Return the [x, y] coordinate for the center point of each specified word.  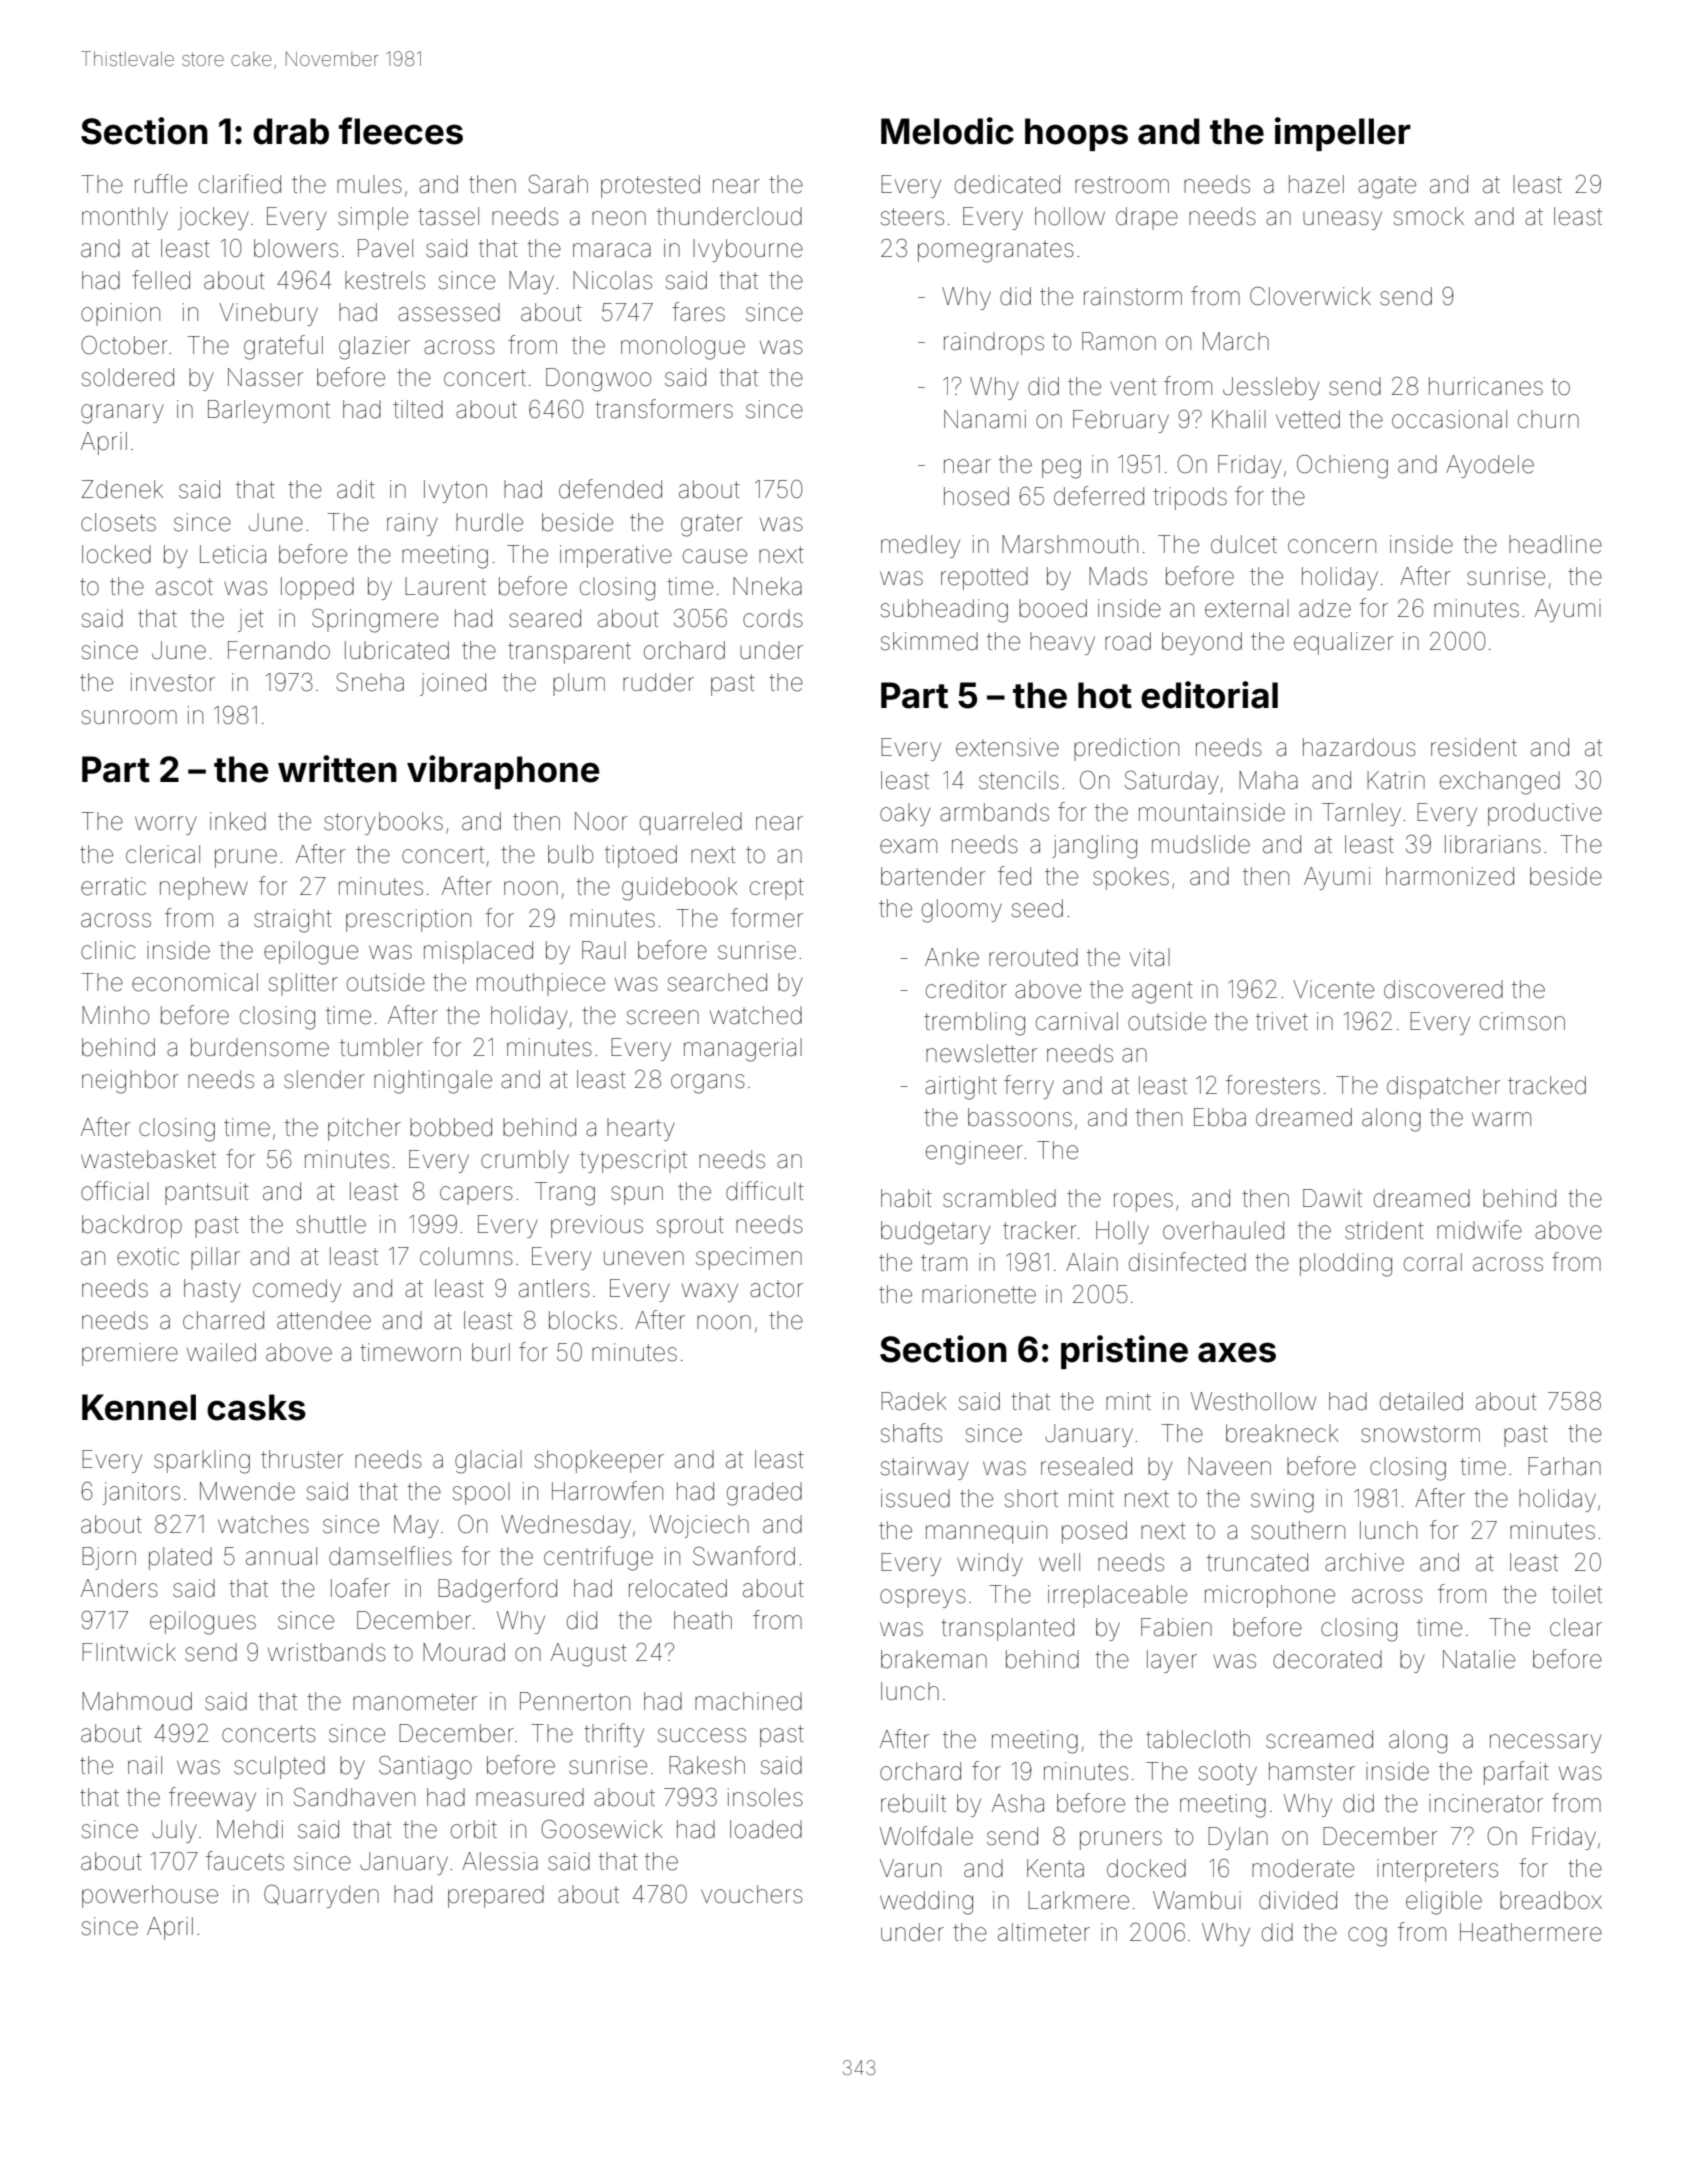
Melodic [947, 131]
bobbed [451, 1127]
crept [777, 889]
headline [1555, 544]
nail [145, 1765]
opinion [120, 314]
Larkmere [1078, 1900]
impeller [1343, 134]
